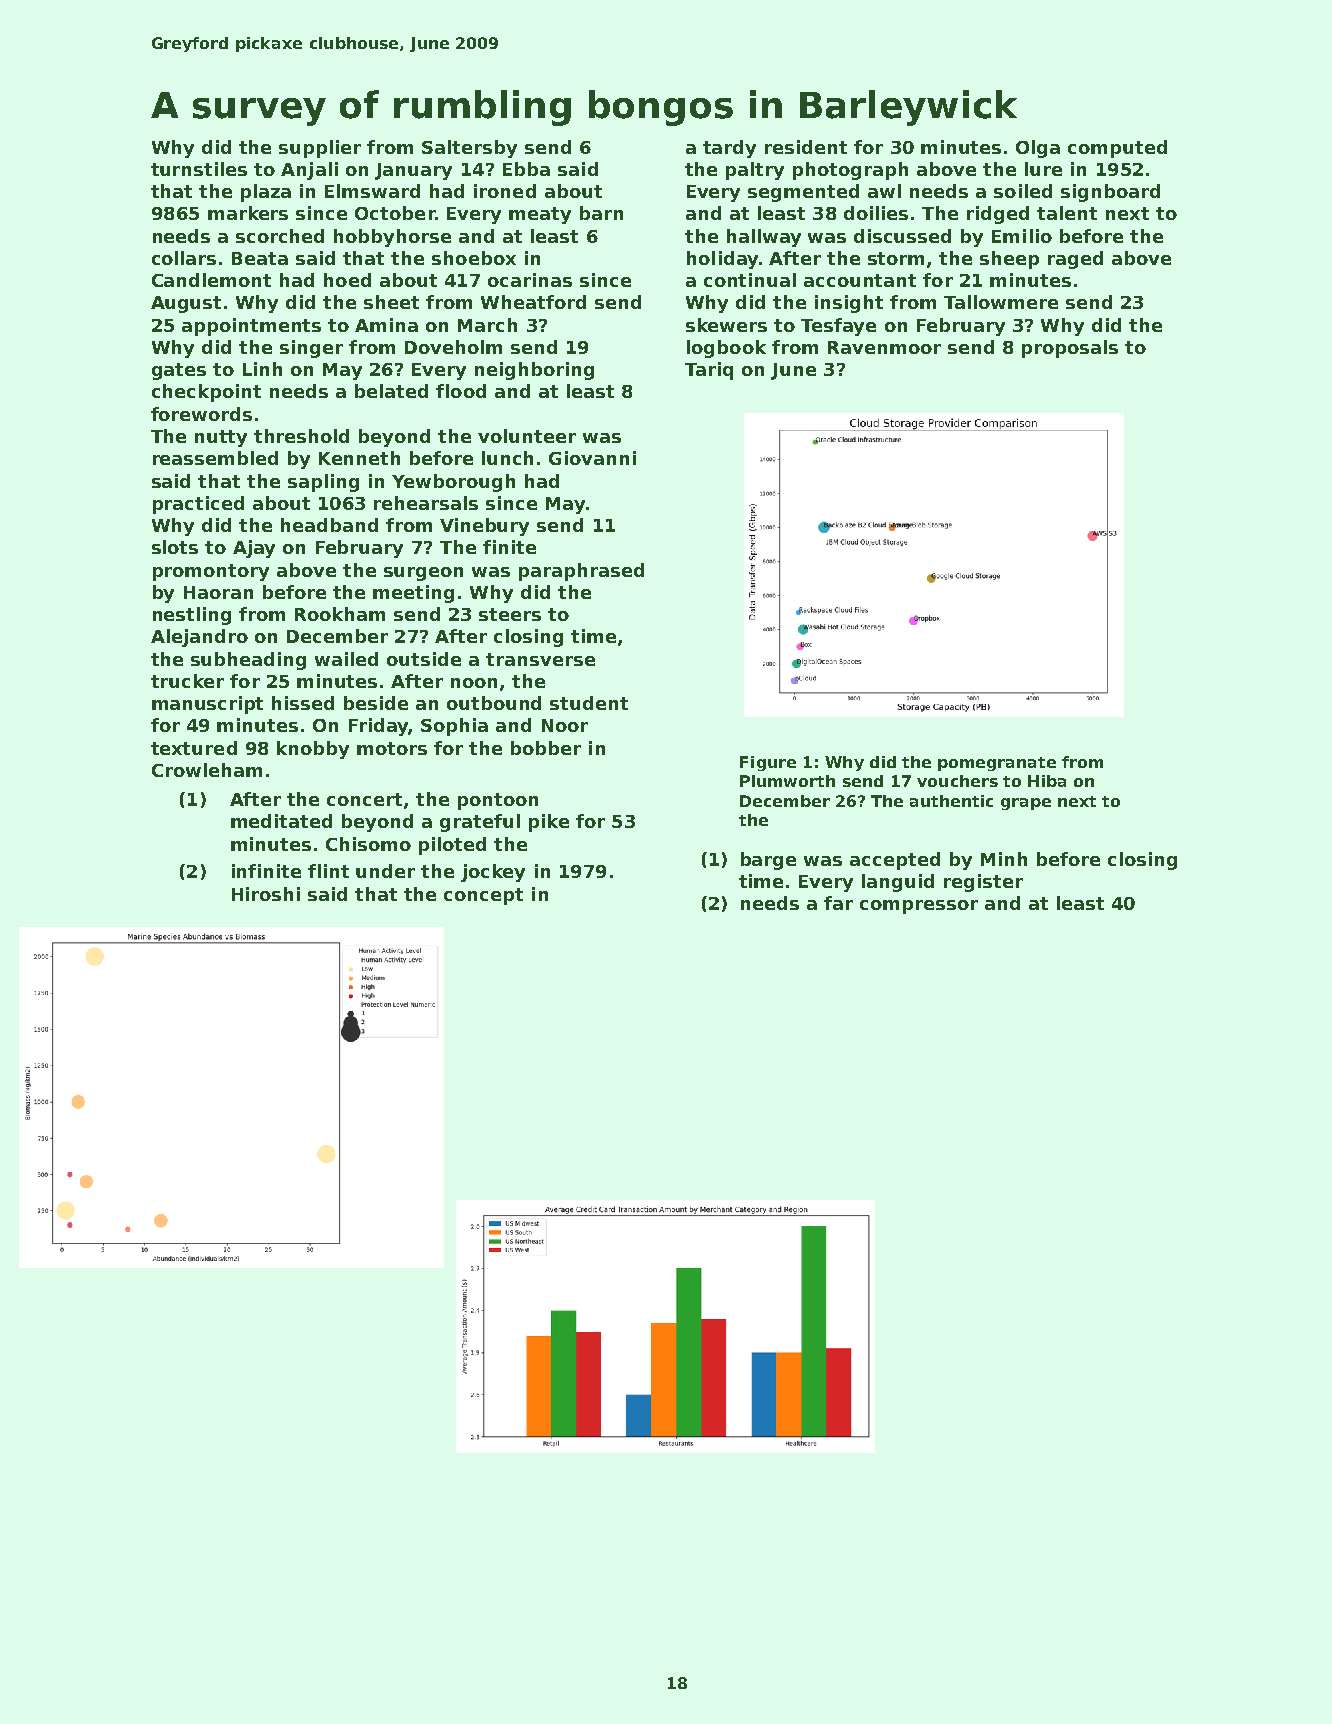 Image resolution: width=1332 pixels, height=1724 pixels. What do you see at coordinates (1047, 781) in the screenshot?
I see `Hiba` at bounding box center [1047, 781].
